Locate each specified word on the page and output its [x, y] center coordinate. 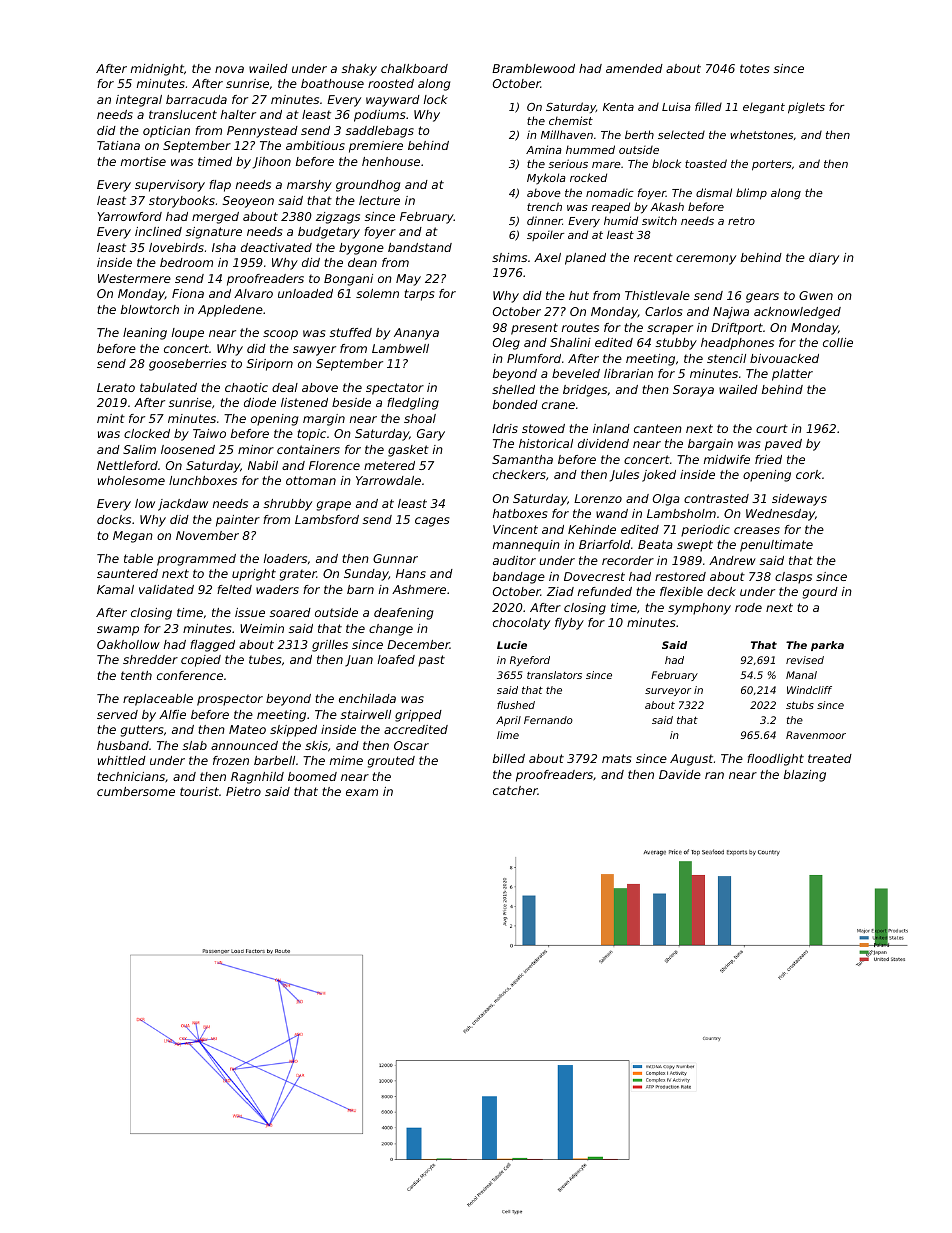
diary [824, 259]
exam [362, 792]
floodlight [775, 760]
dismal [714, 192]
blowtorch [150, 309]
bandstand [420, 247]
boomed [312, 776]
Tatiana [118, 145]
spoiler [545, 236]
